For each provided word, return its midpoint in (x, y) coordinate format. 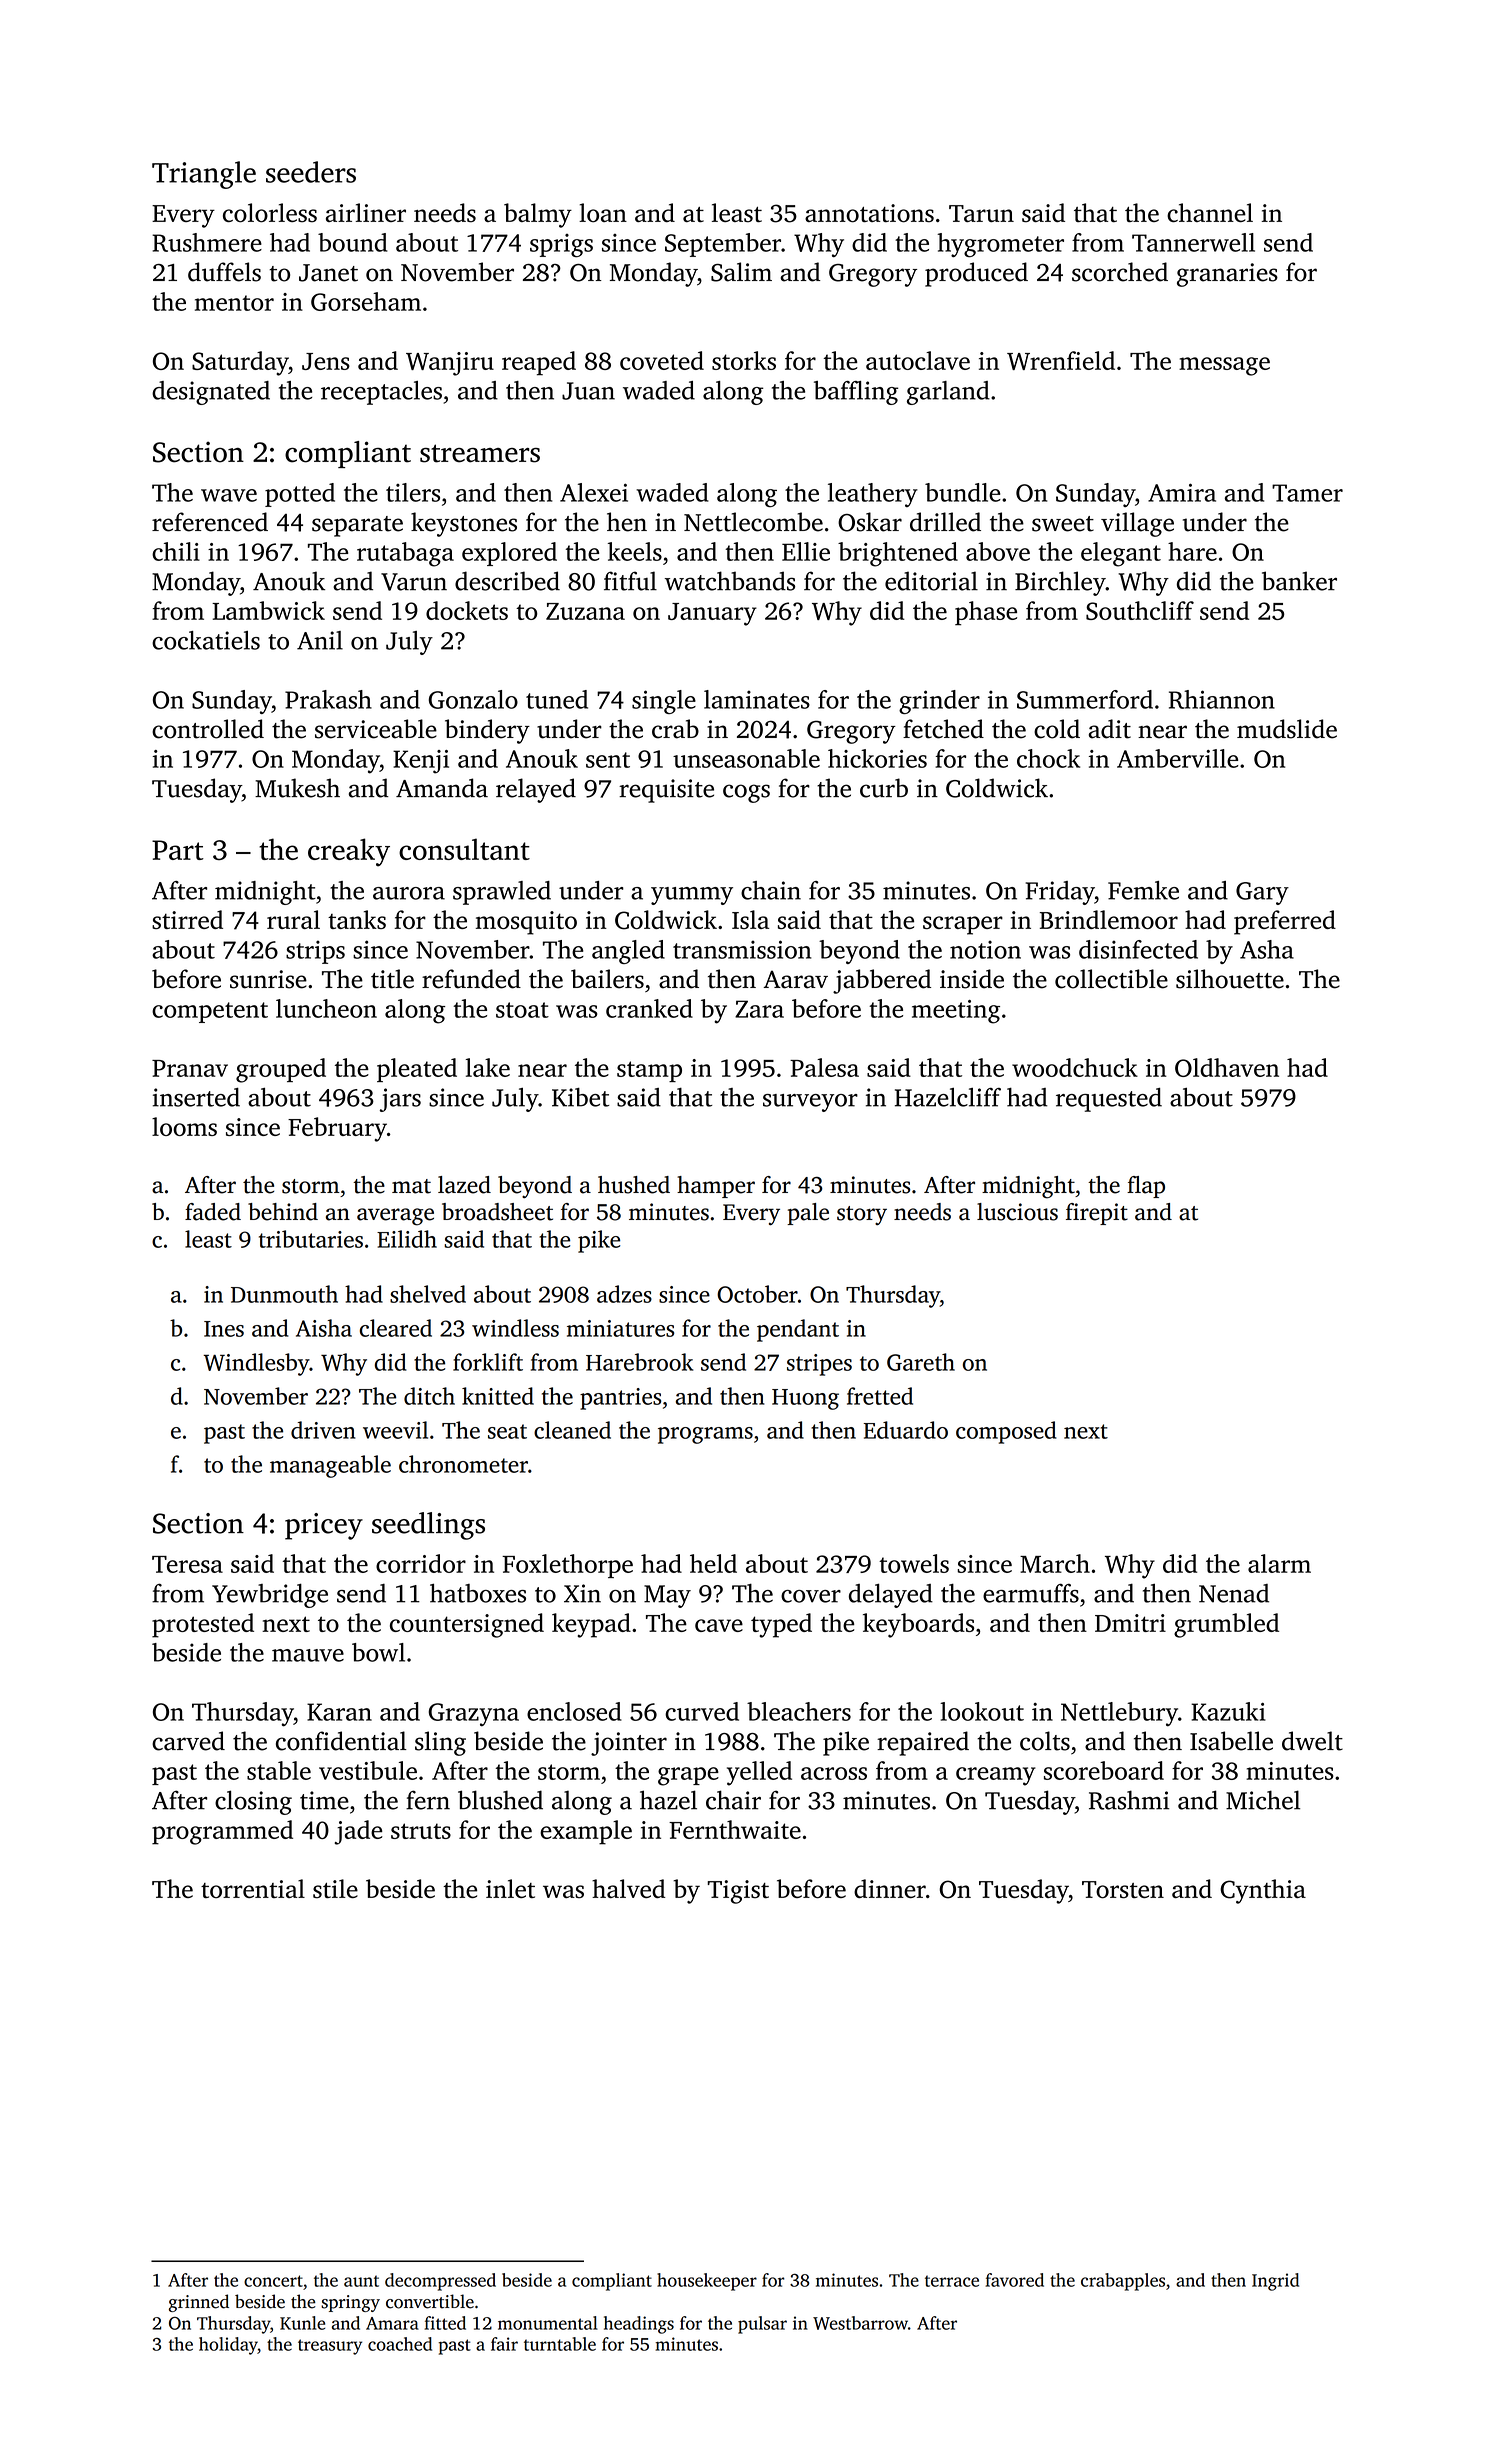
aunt (361, 2281)
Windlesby (256, 1364)
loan (603, 213)
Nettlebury (1119, 1714)
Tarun (981, 213)
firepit (1097, 1214)
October (757, 1294)
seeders (311, 172)
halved (629, 1888)
